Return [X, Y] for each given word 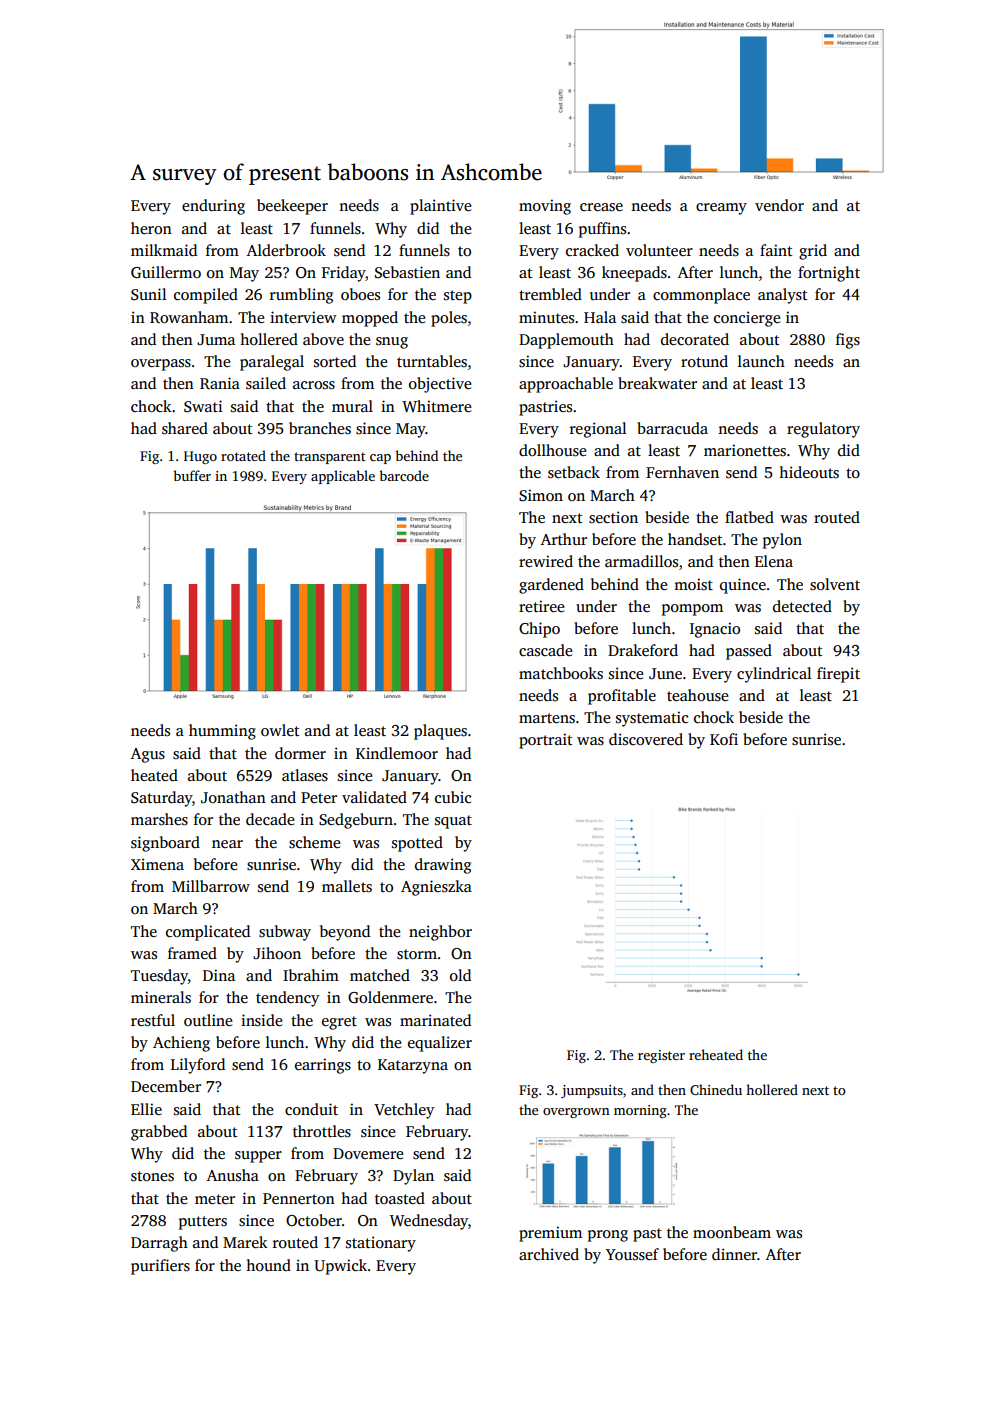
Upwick [340, 1267]
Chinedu [716, 1089]
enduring [213, 207]
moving [545, 207]
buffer [192, 475]
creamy [721, 209]
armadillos [641, 561]
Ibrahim [311, 975]
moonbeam [732, 1232]
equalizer [440, 1044]
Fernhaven [682, 472]
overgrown [576, 1113]
